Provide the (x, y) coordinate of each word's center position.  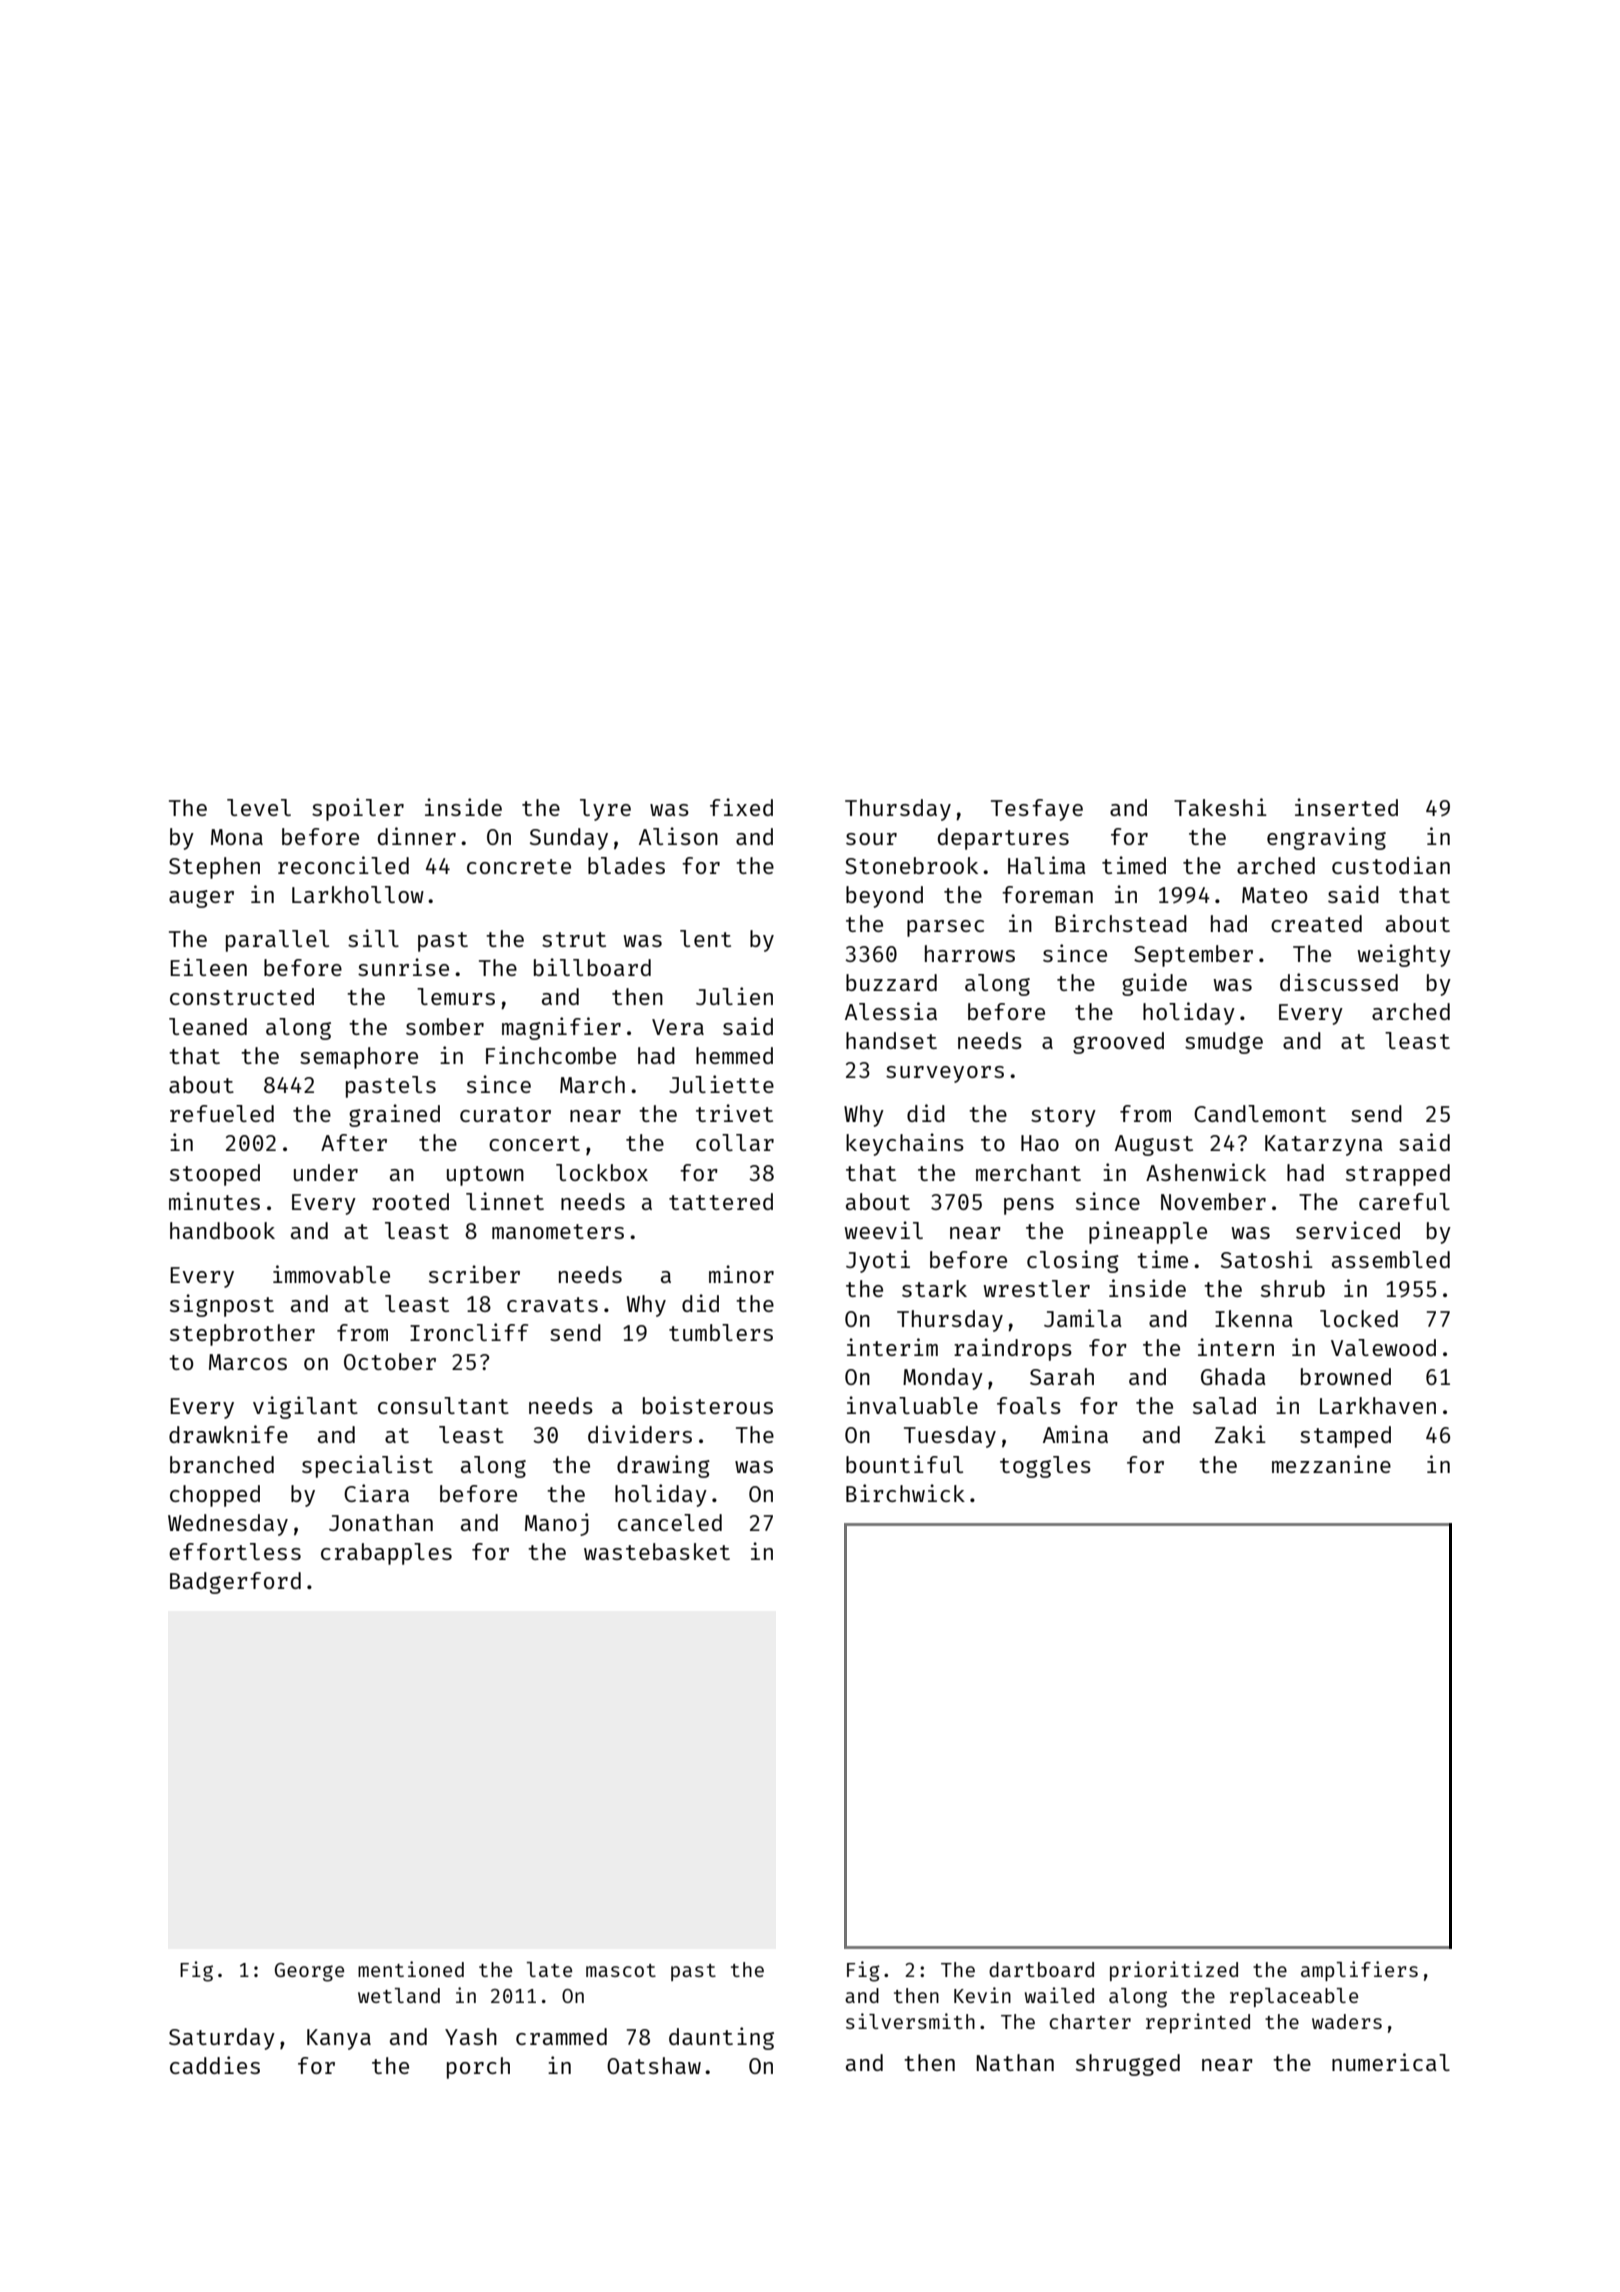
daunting (721, 2038)
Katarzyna (1323, 1145)
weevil (883, 1230)
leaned (208, 1026)
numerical (1391, 2062)
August (1154, 1145)
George (309, 1972)
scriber (474, 1274)
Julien (734, 996)
